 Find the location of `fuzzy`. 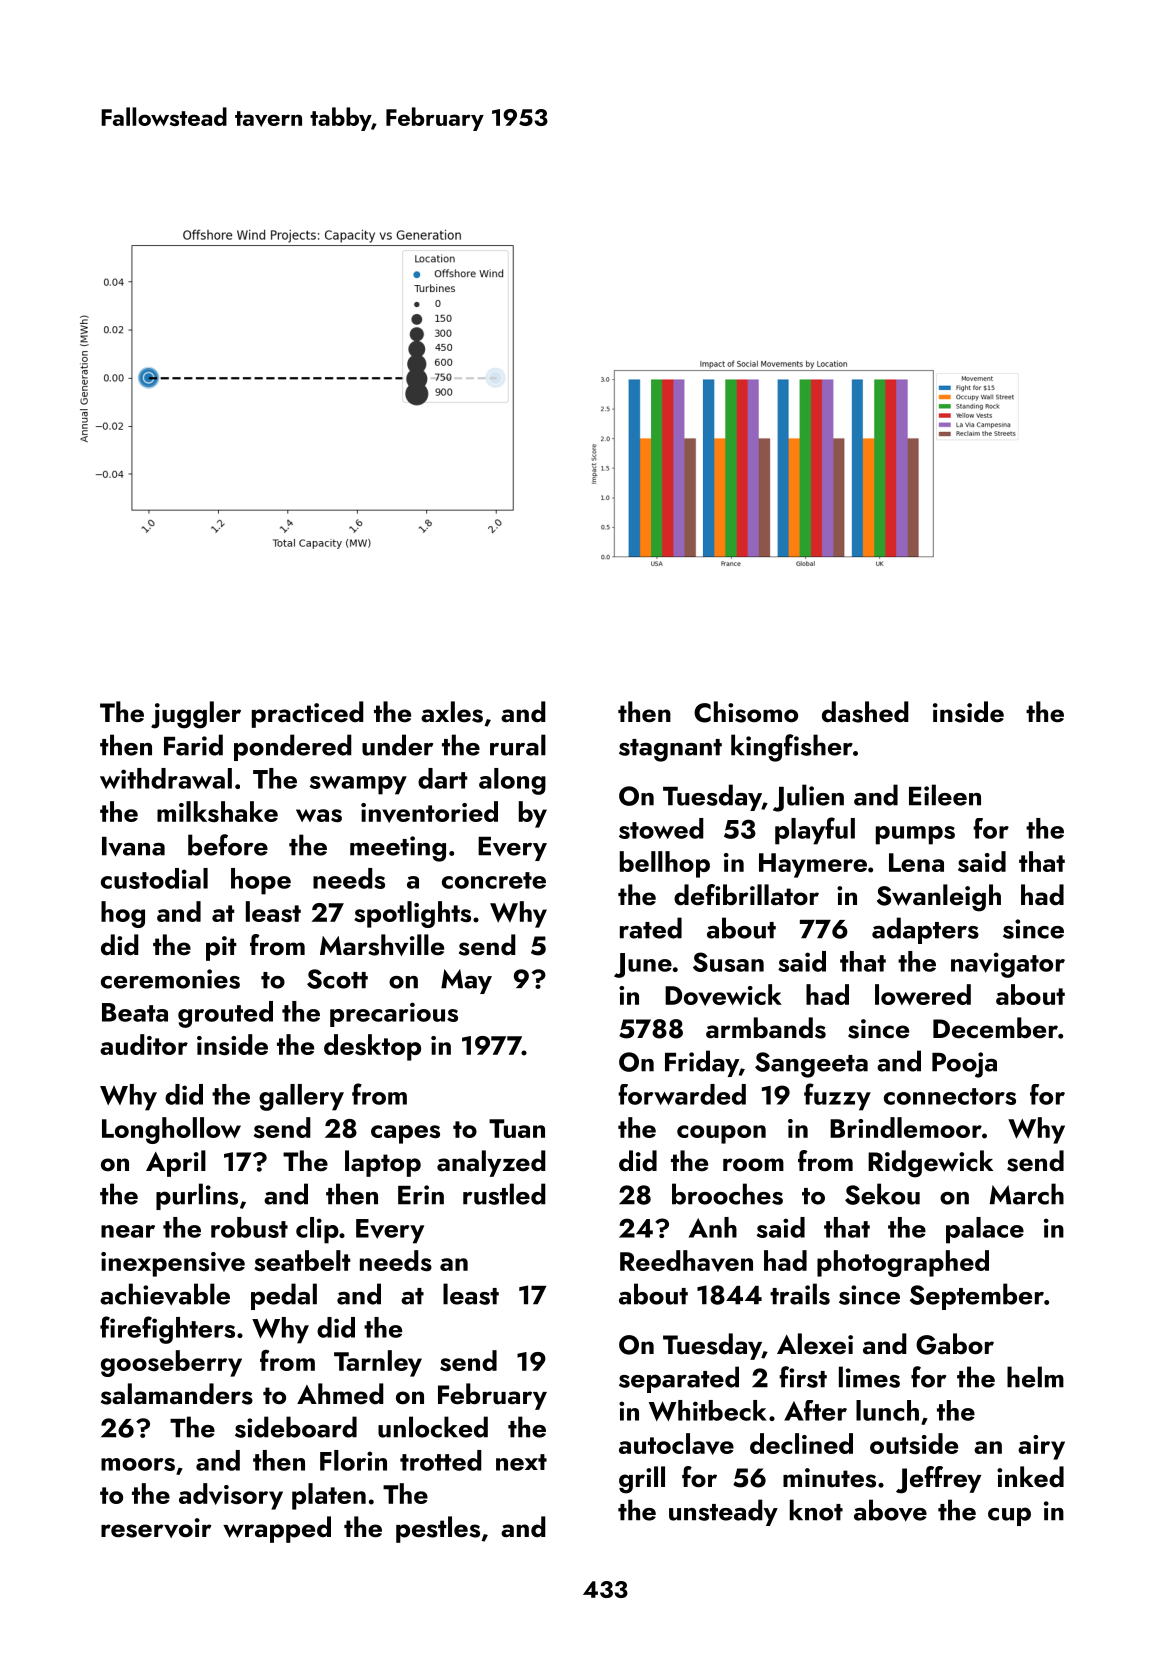

fuzzy is located at coordinates (837, 1097).
